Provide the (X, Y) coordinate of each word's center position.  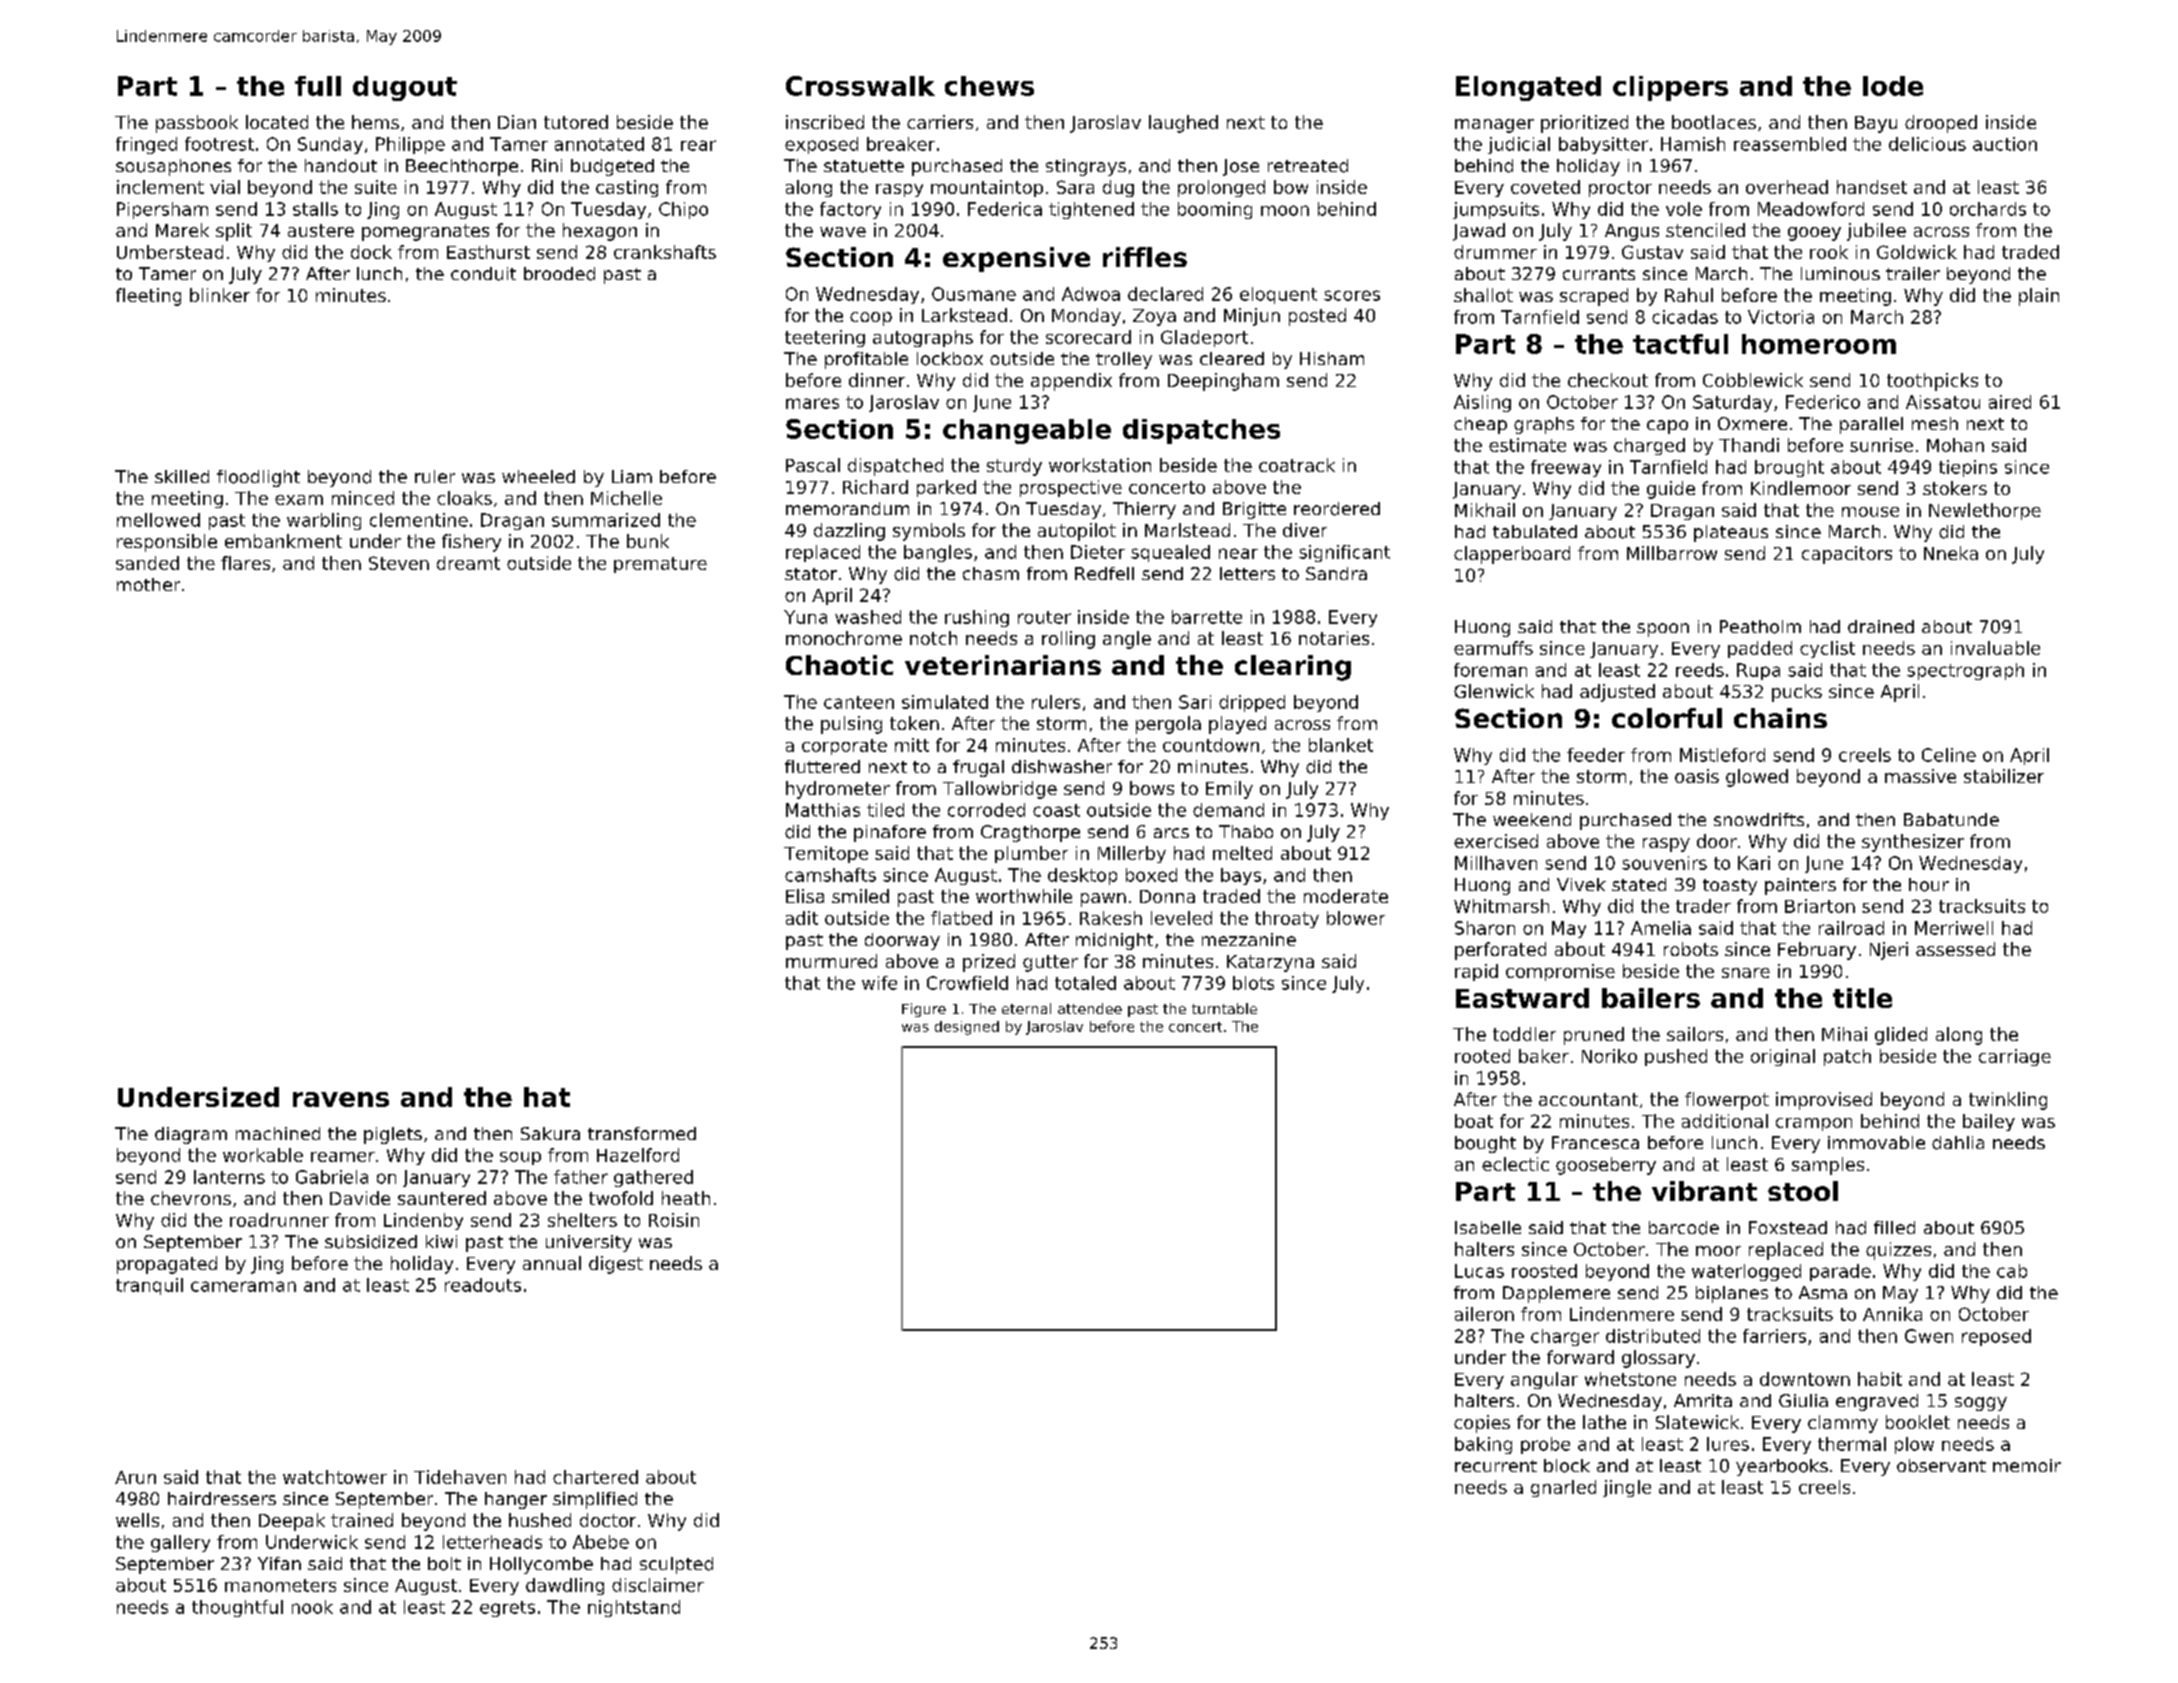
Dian (517, 122)
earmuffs (1493, 648)
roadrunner (279, 1220)
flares (245, 563)
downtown (1805, 1379)
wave (843, 232)
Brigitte (1254, 510)
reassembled (1790, 144)
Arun (135, 1477)
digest (616, 1265)
